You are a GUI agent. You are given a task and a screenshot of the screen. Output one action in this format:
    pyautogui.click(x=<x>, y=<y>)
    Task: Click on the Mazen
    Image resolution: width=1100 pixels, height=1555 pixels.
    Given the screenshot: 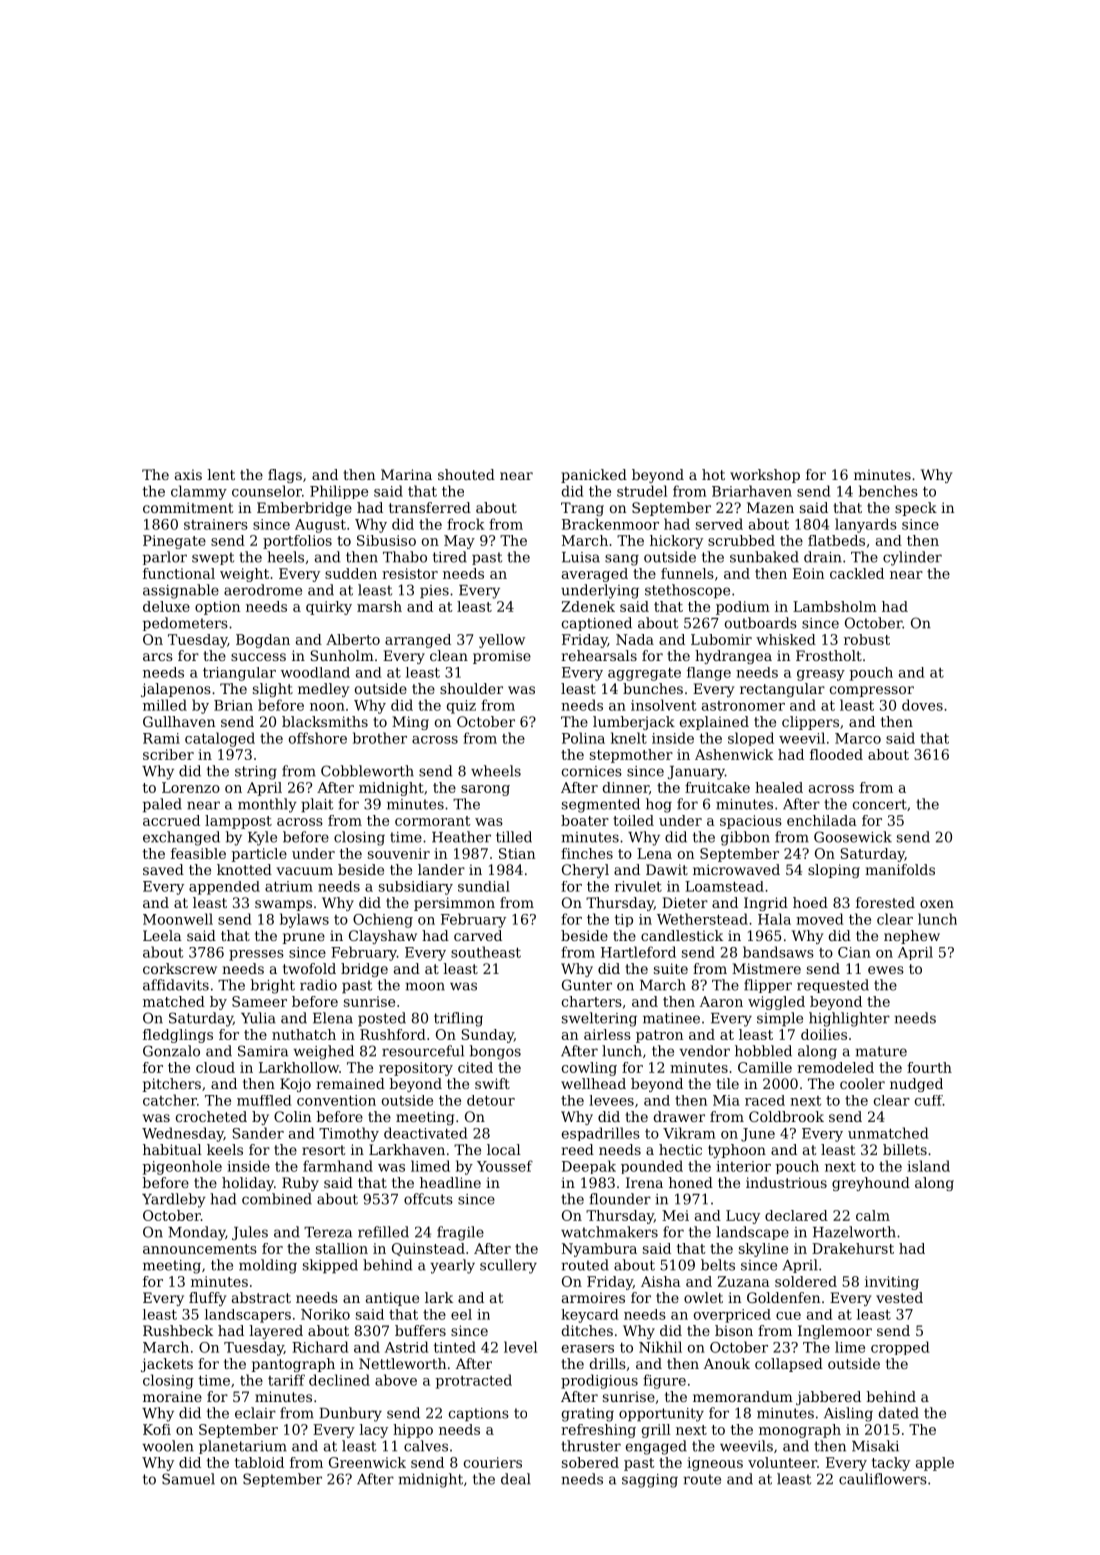 What is the action you would take?
    pyautogui.click(x=770, y=507)
